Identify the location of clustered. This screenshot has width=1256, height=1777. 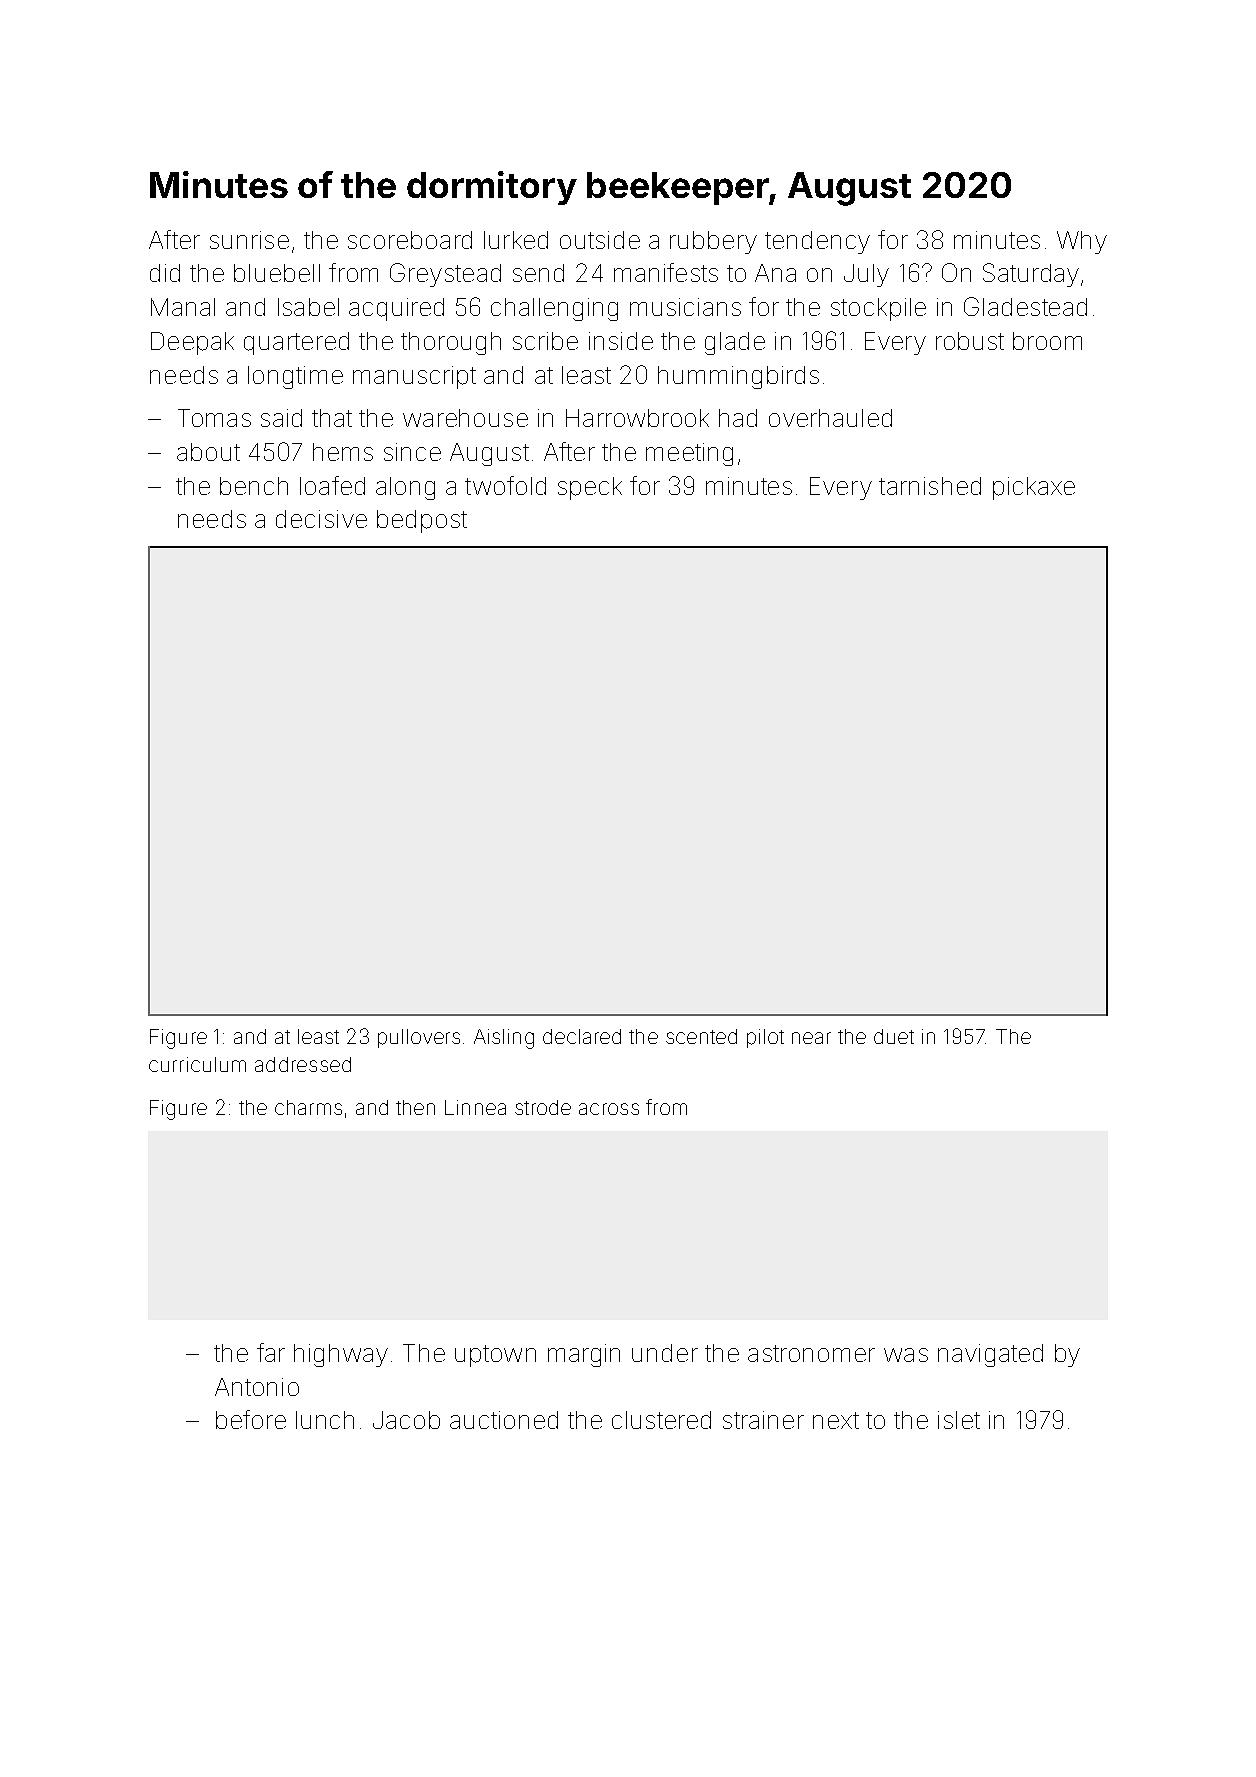
(661, 1420).
